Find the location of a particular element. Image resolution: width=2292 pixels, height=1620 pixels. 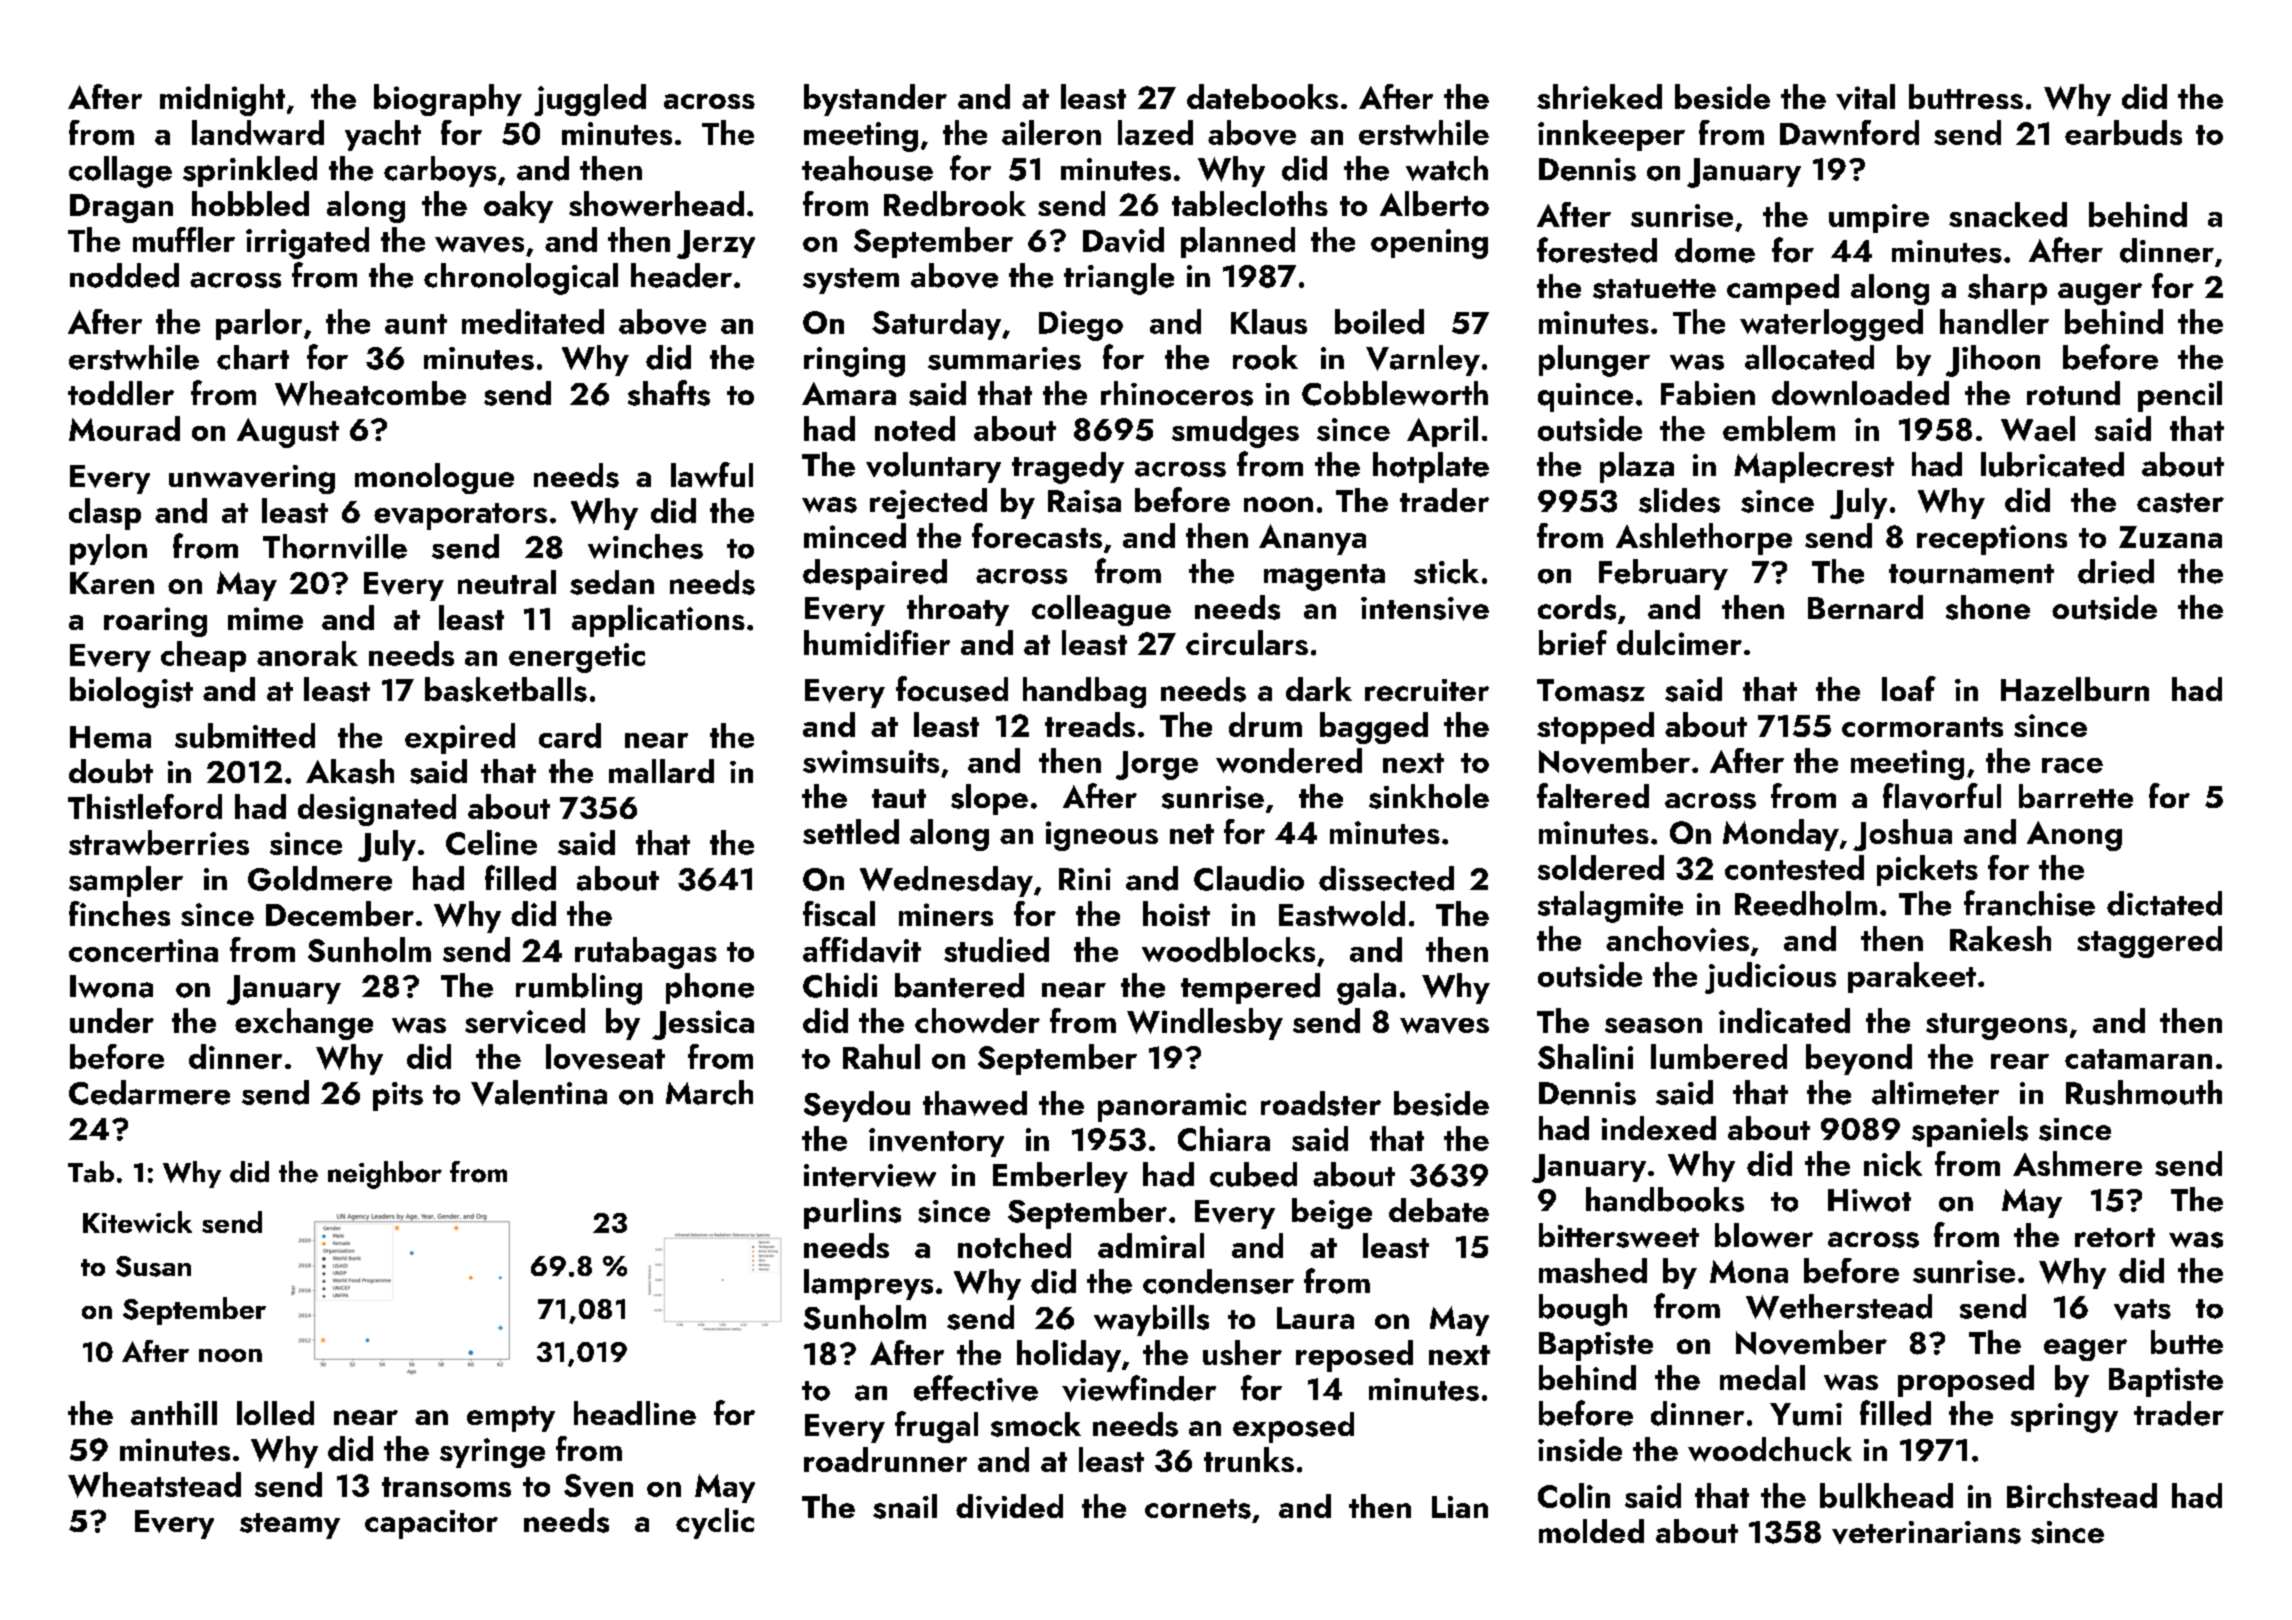

midnight is located at coordinates (222, 100).
